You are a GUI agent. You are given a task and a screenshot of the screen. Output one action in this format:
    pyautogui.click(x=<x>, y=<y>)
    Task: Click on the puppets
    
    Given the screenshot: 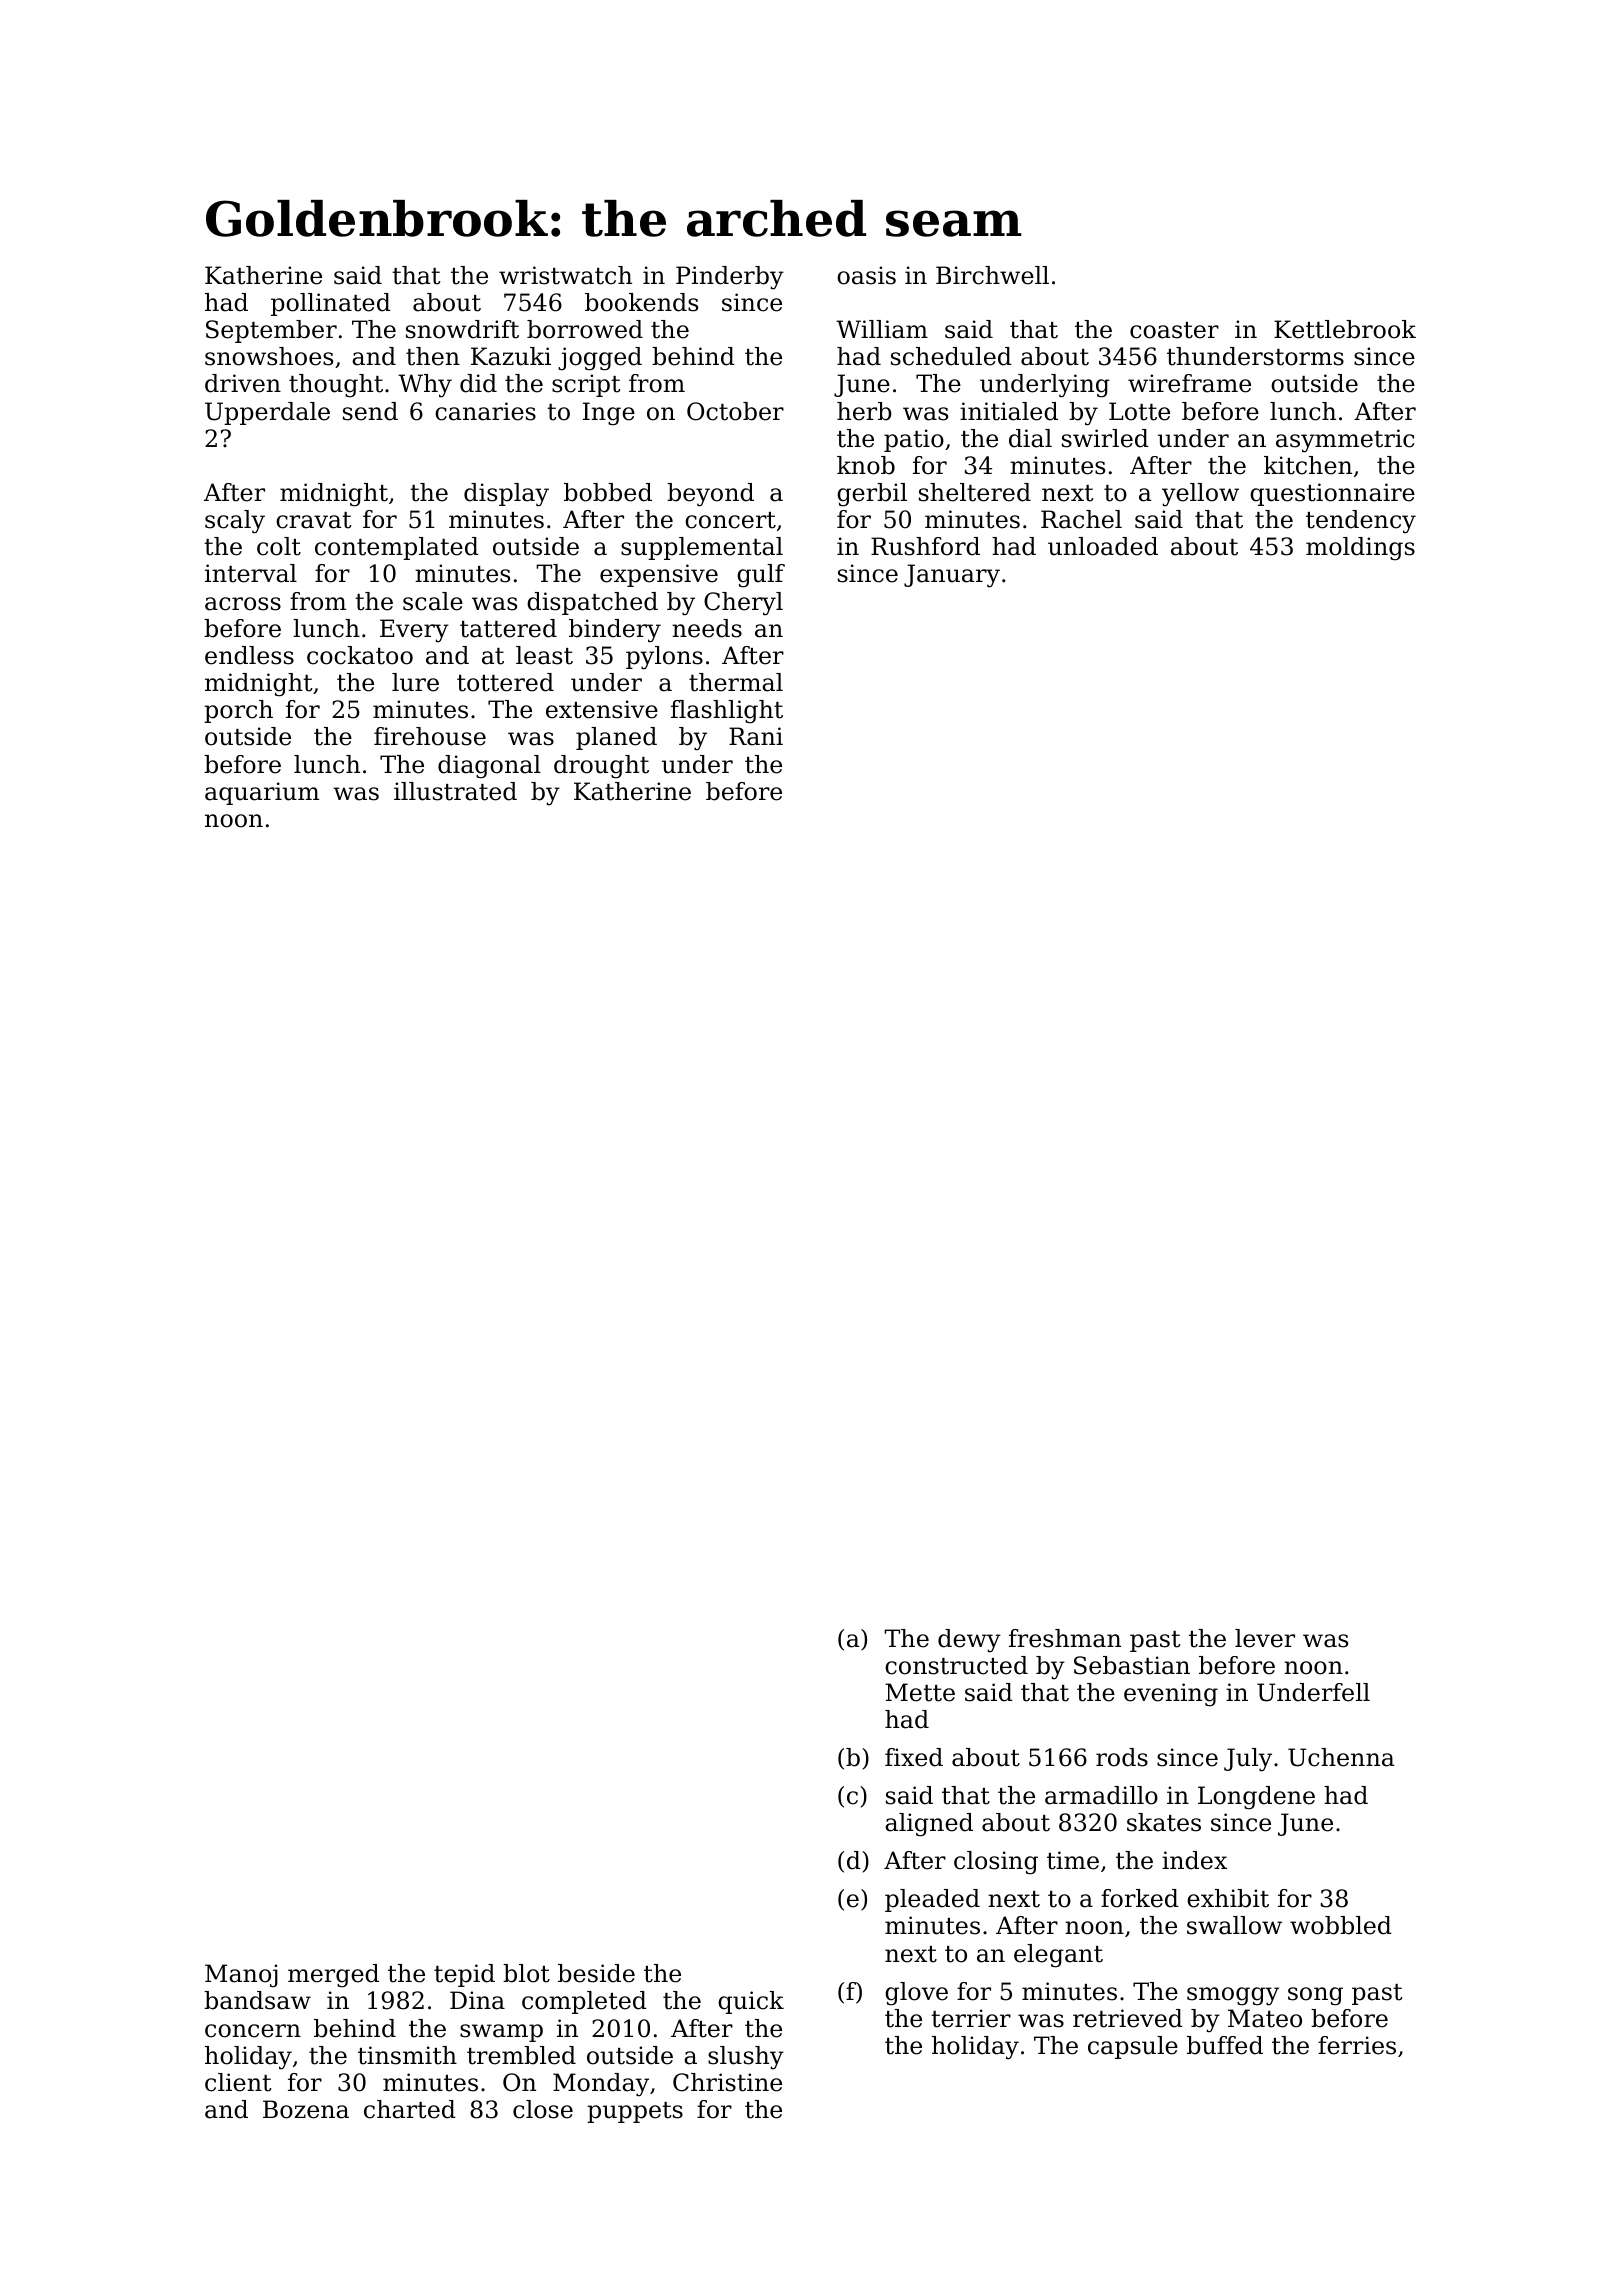 What is the action you would take?
    pyautogui.click(x=635, y=2112)
